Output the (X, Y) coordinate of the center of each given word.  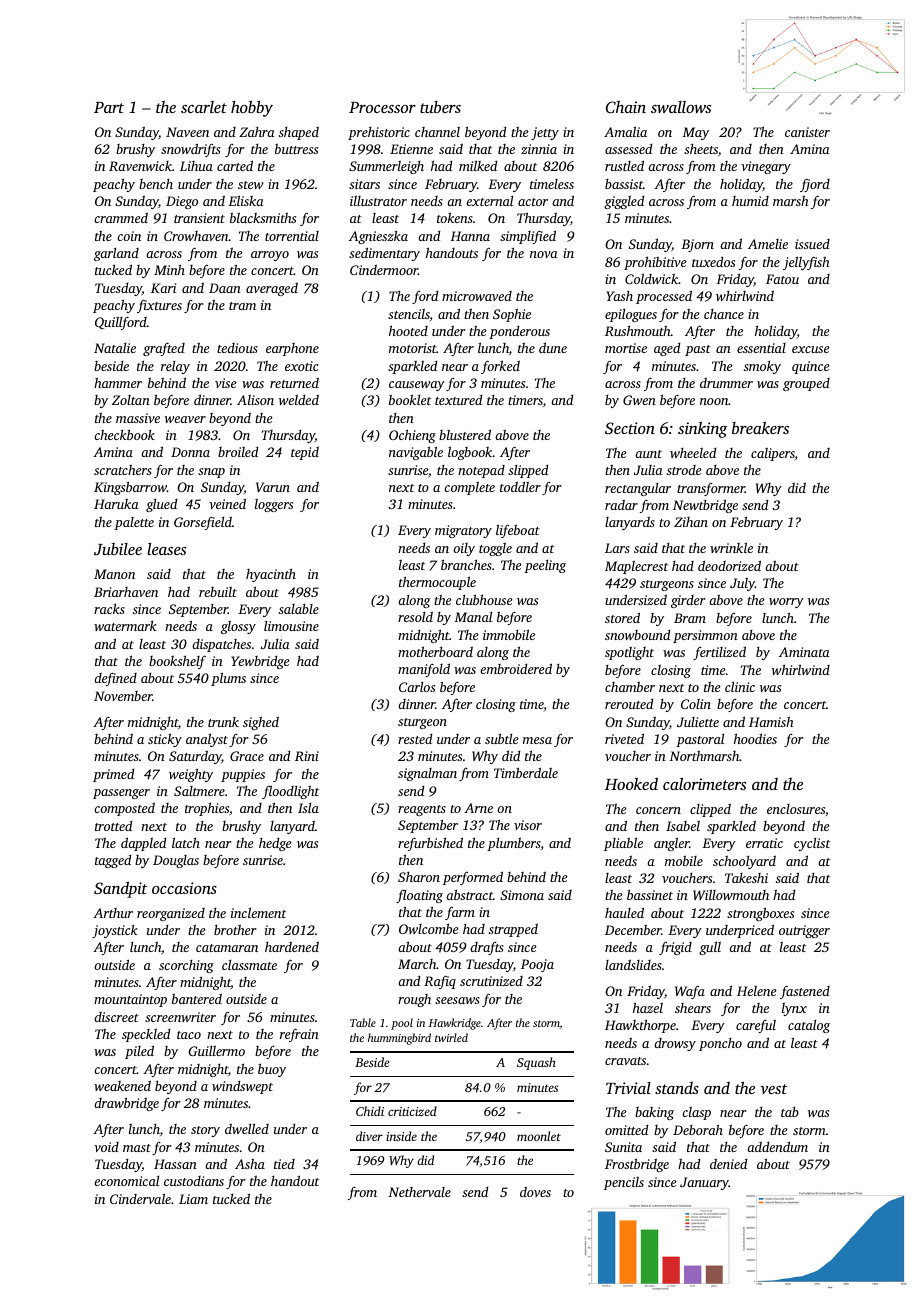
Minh (169, 269)
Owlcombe (429, 928)
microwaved (477, 296)
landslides (633, 965)
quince (811, 367)
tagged (113, 861)
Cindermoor (384, 270)
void (106, 1147)
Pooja (537, 965)
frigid (675, 948)
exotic (301, 366)
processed (664, 297)
